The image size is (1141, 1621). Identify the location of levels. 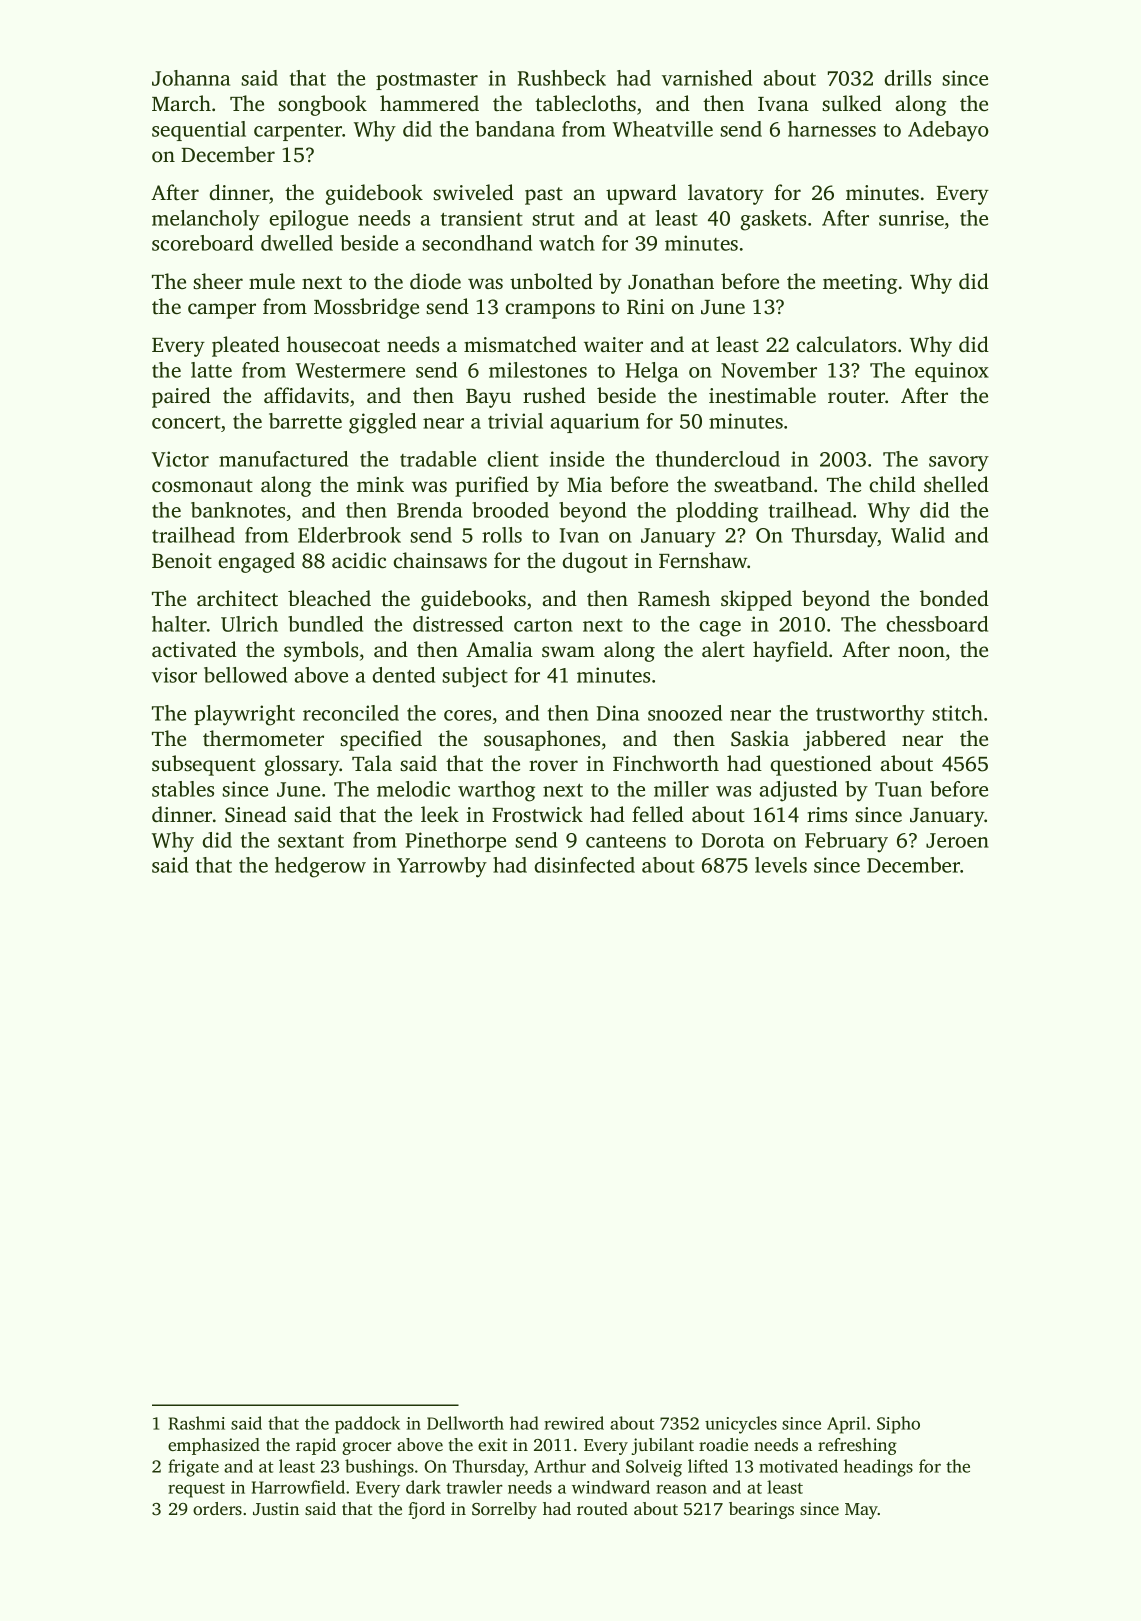
(781, 865).
